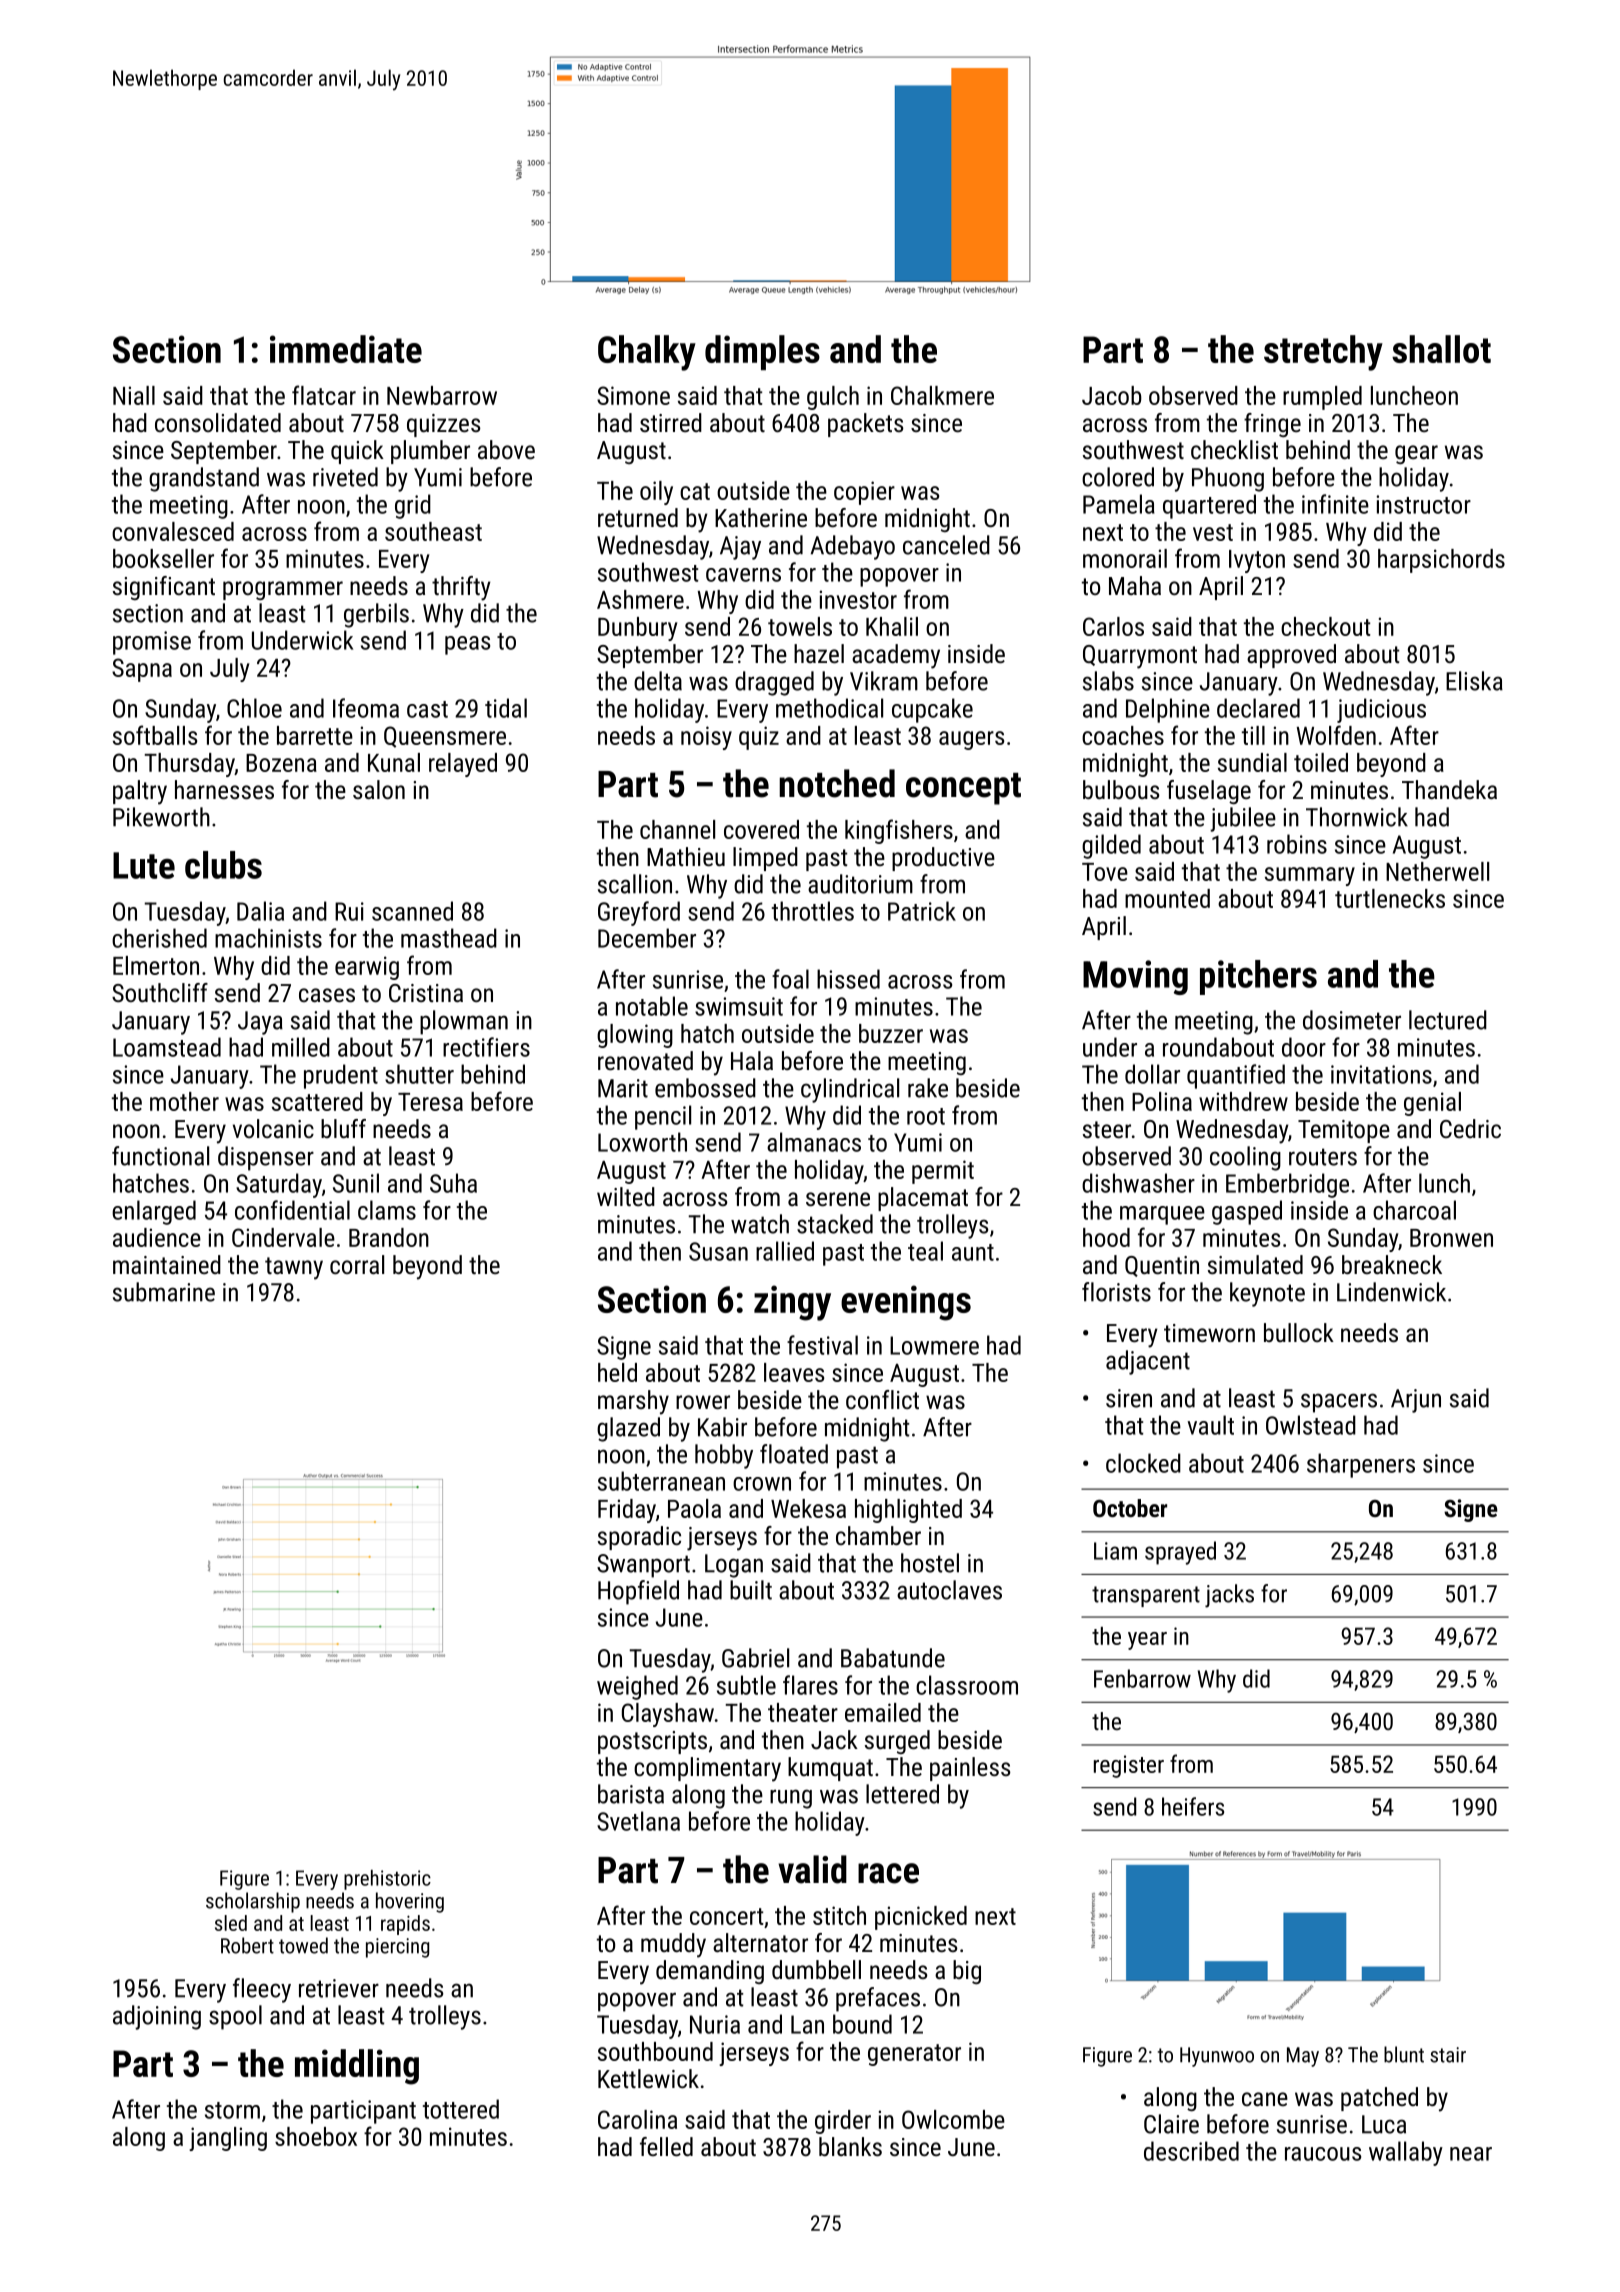 Image resolution: width=1620 pixels, height=2292 pixels. I want to click on blanks, so click(850, 2146).
